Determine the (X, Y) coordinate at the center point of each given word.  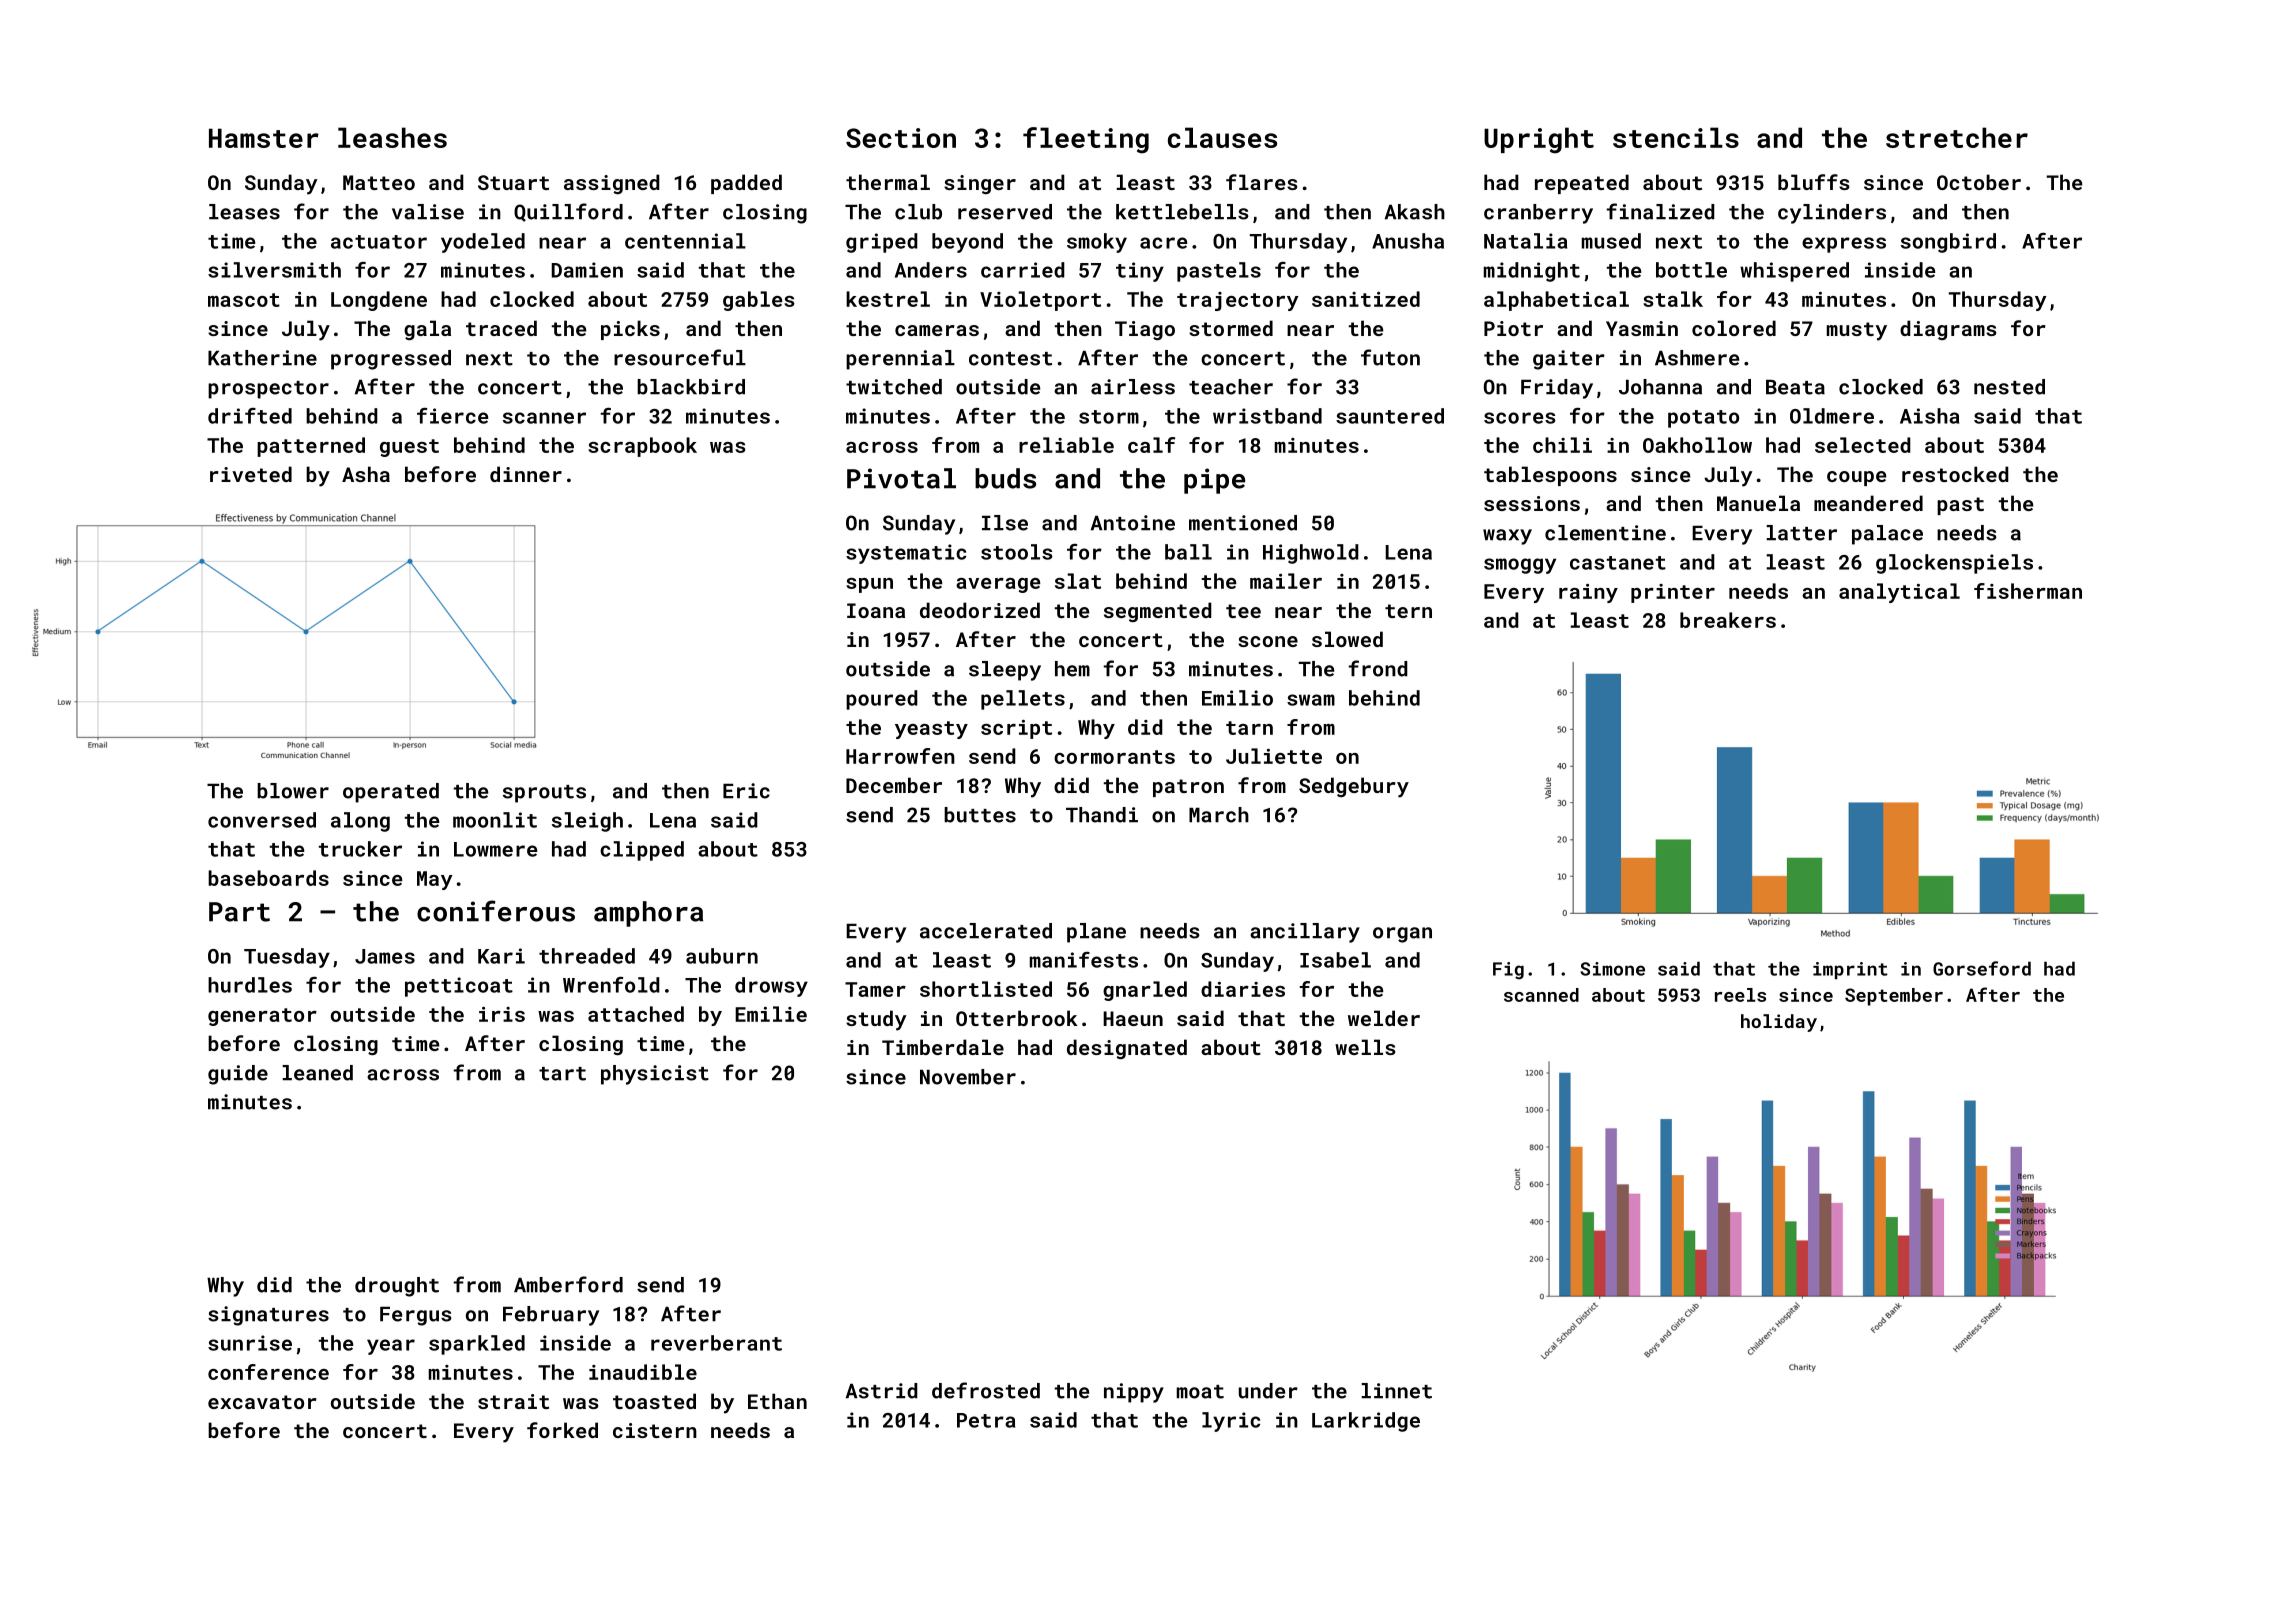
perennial (900, 360)
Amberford (568, 1284)
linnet (1396, 1391)
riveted (251, 474)
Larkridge (1366, 1422)
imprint (1850, 970)
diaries (1243, 989)
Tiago (1145, 330)
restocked (1955, 474)
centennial (685, 241)
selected (1863, 445)
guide (238, 1075)
